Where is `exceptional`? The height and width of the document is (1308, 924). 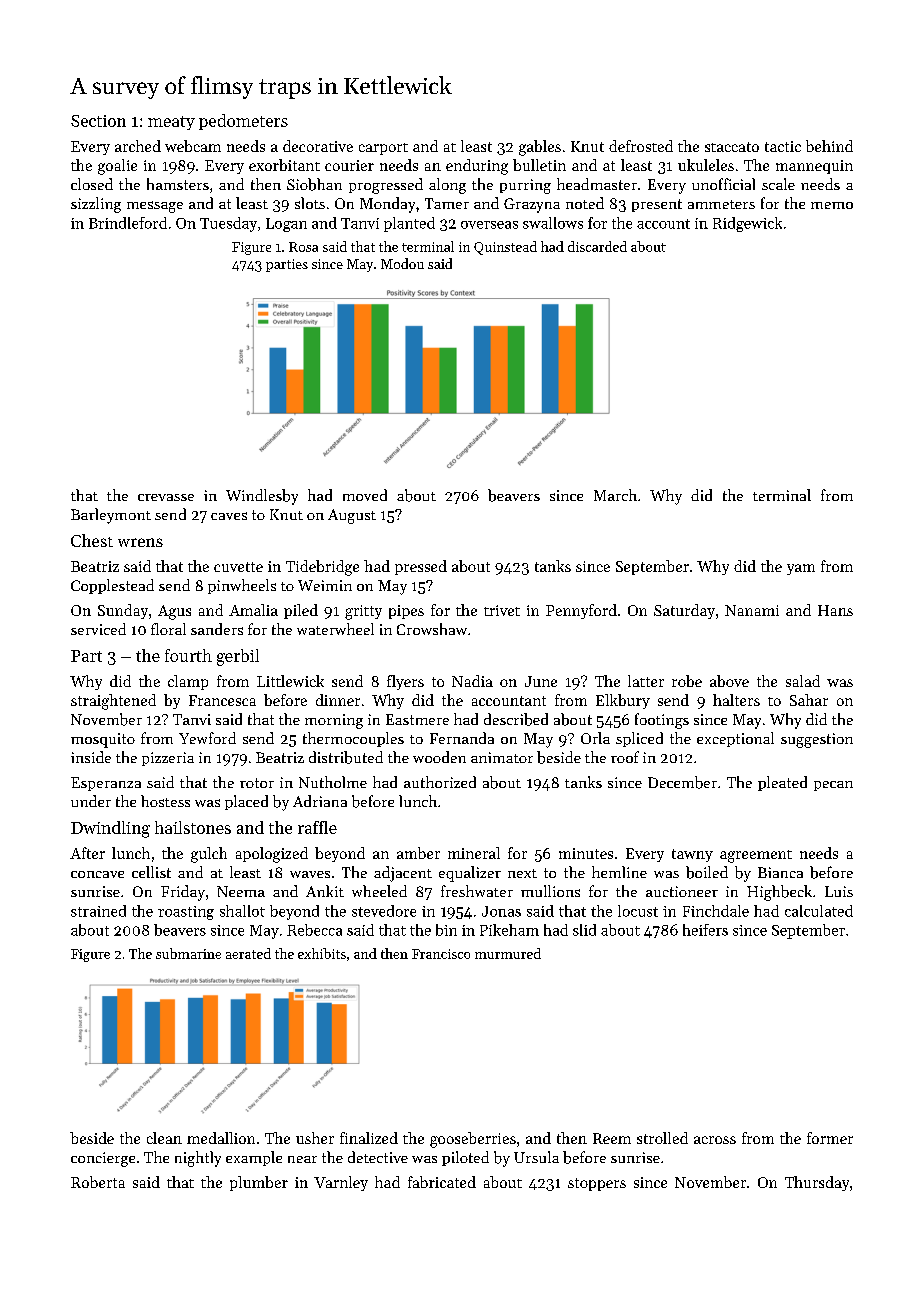
exceptional is located at coordinates (735, 739).
